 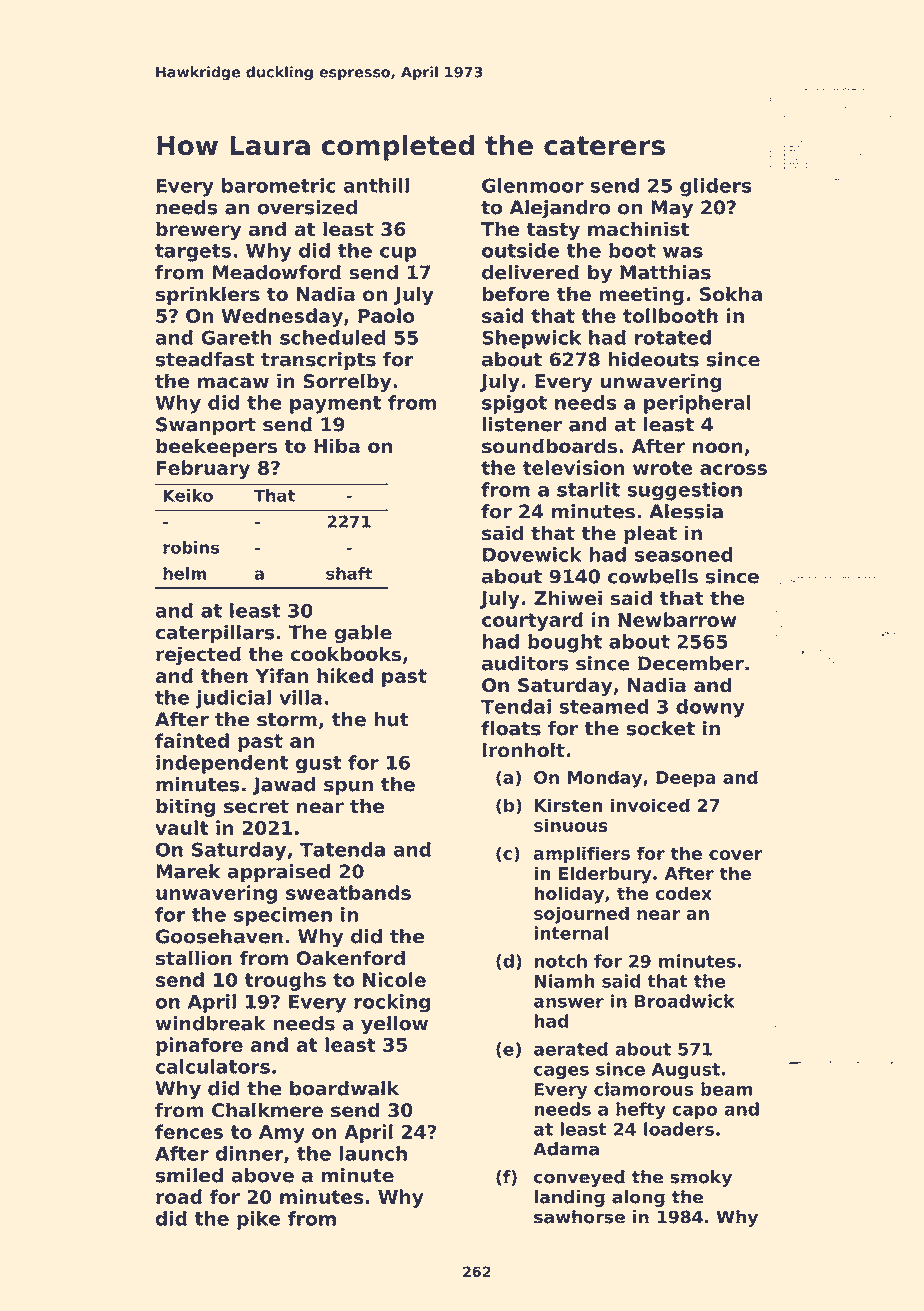 I want to click on Glenmoor, so click(x=533, y=185).
